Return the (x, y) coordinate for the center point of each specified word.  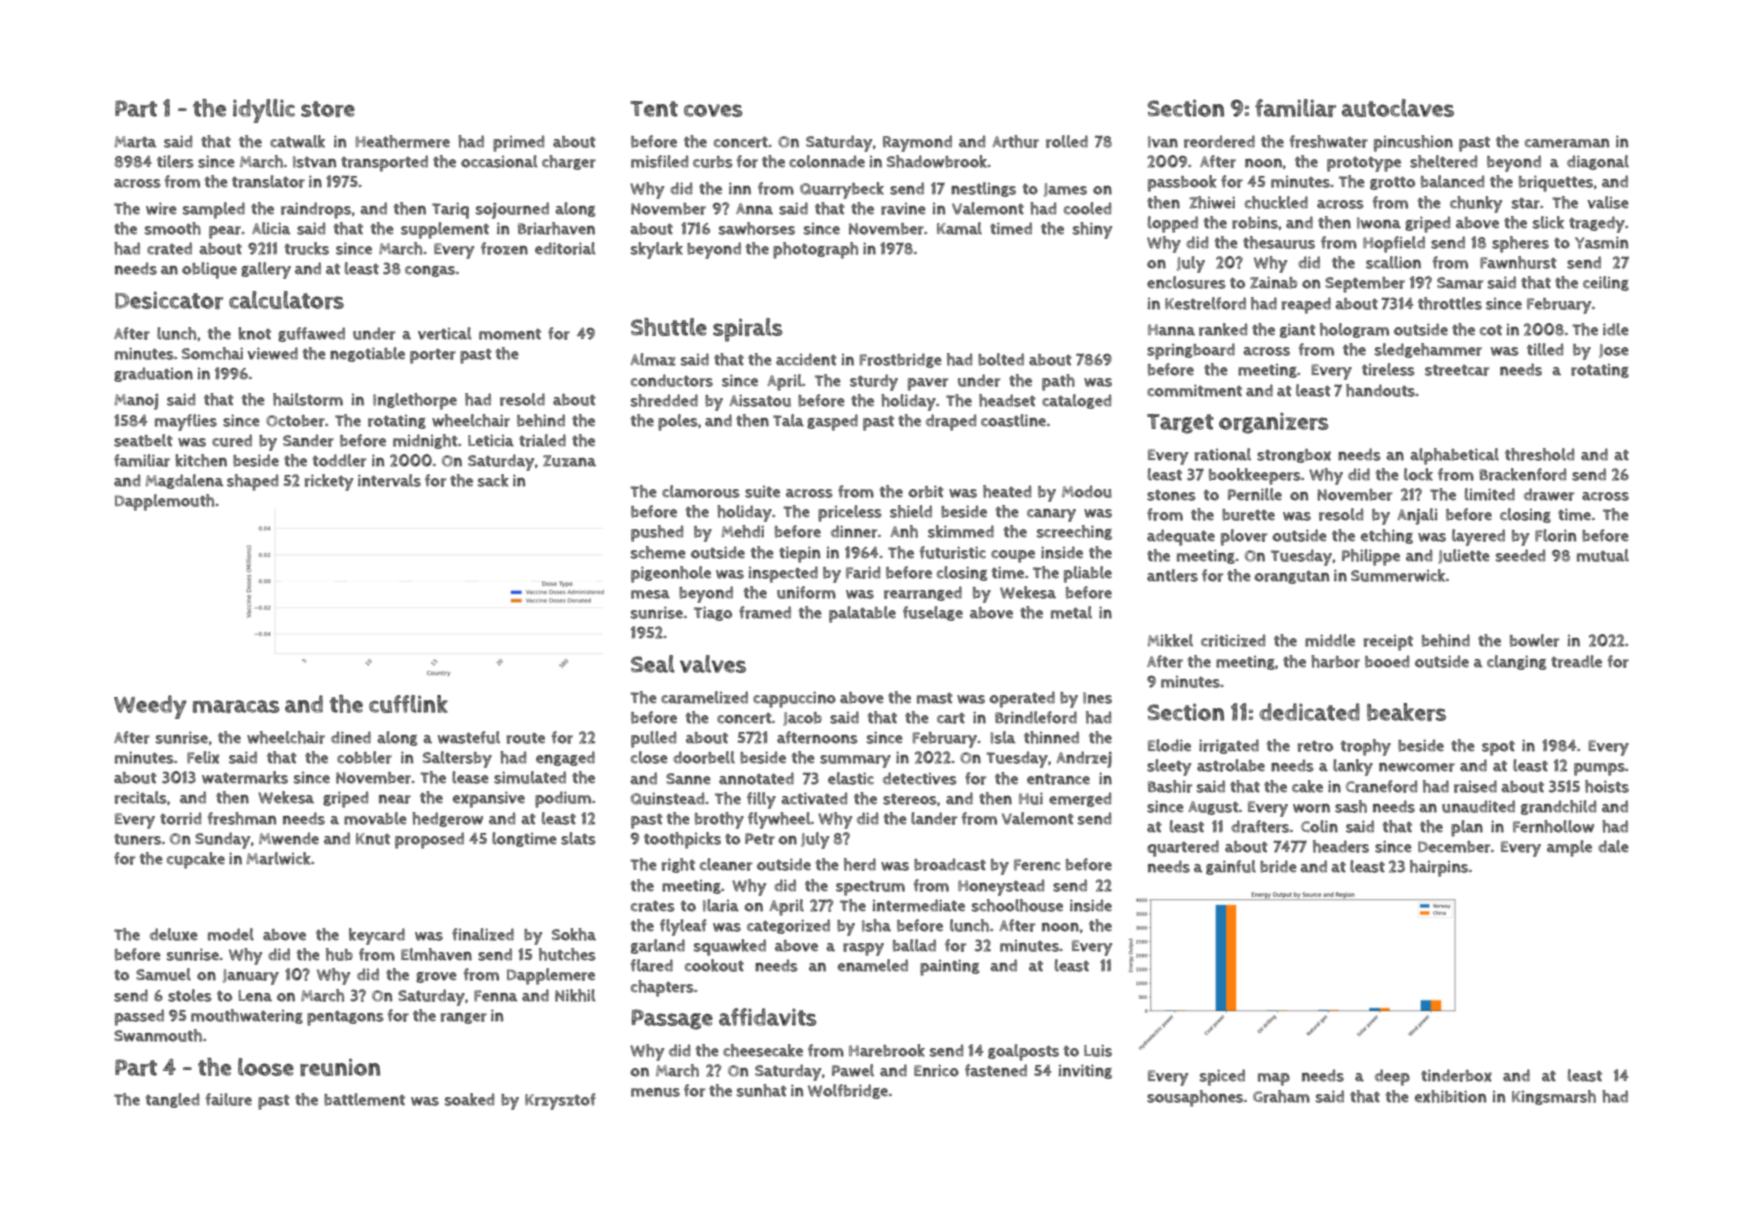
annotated (756, 778)
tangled (172, 1100)
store (328, 109)
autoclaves (1398, 108)
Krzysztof (560, 1101)
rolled (1067, 141)
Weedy (150, 707)
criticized (1233, 640)
